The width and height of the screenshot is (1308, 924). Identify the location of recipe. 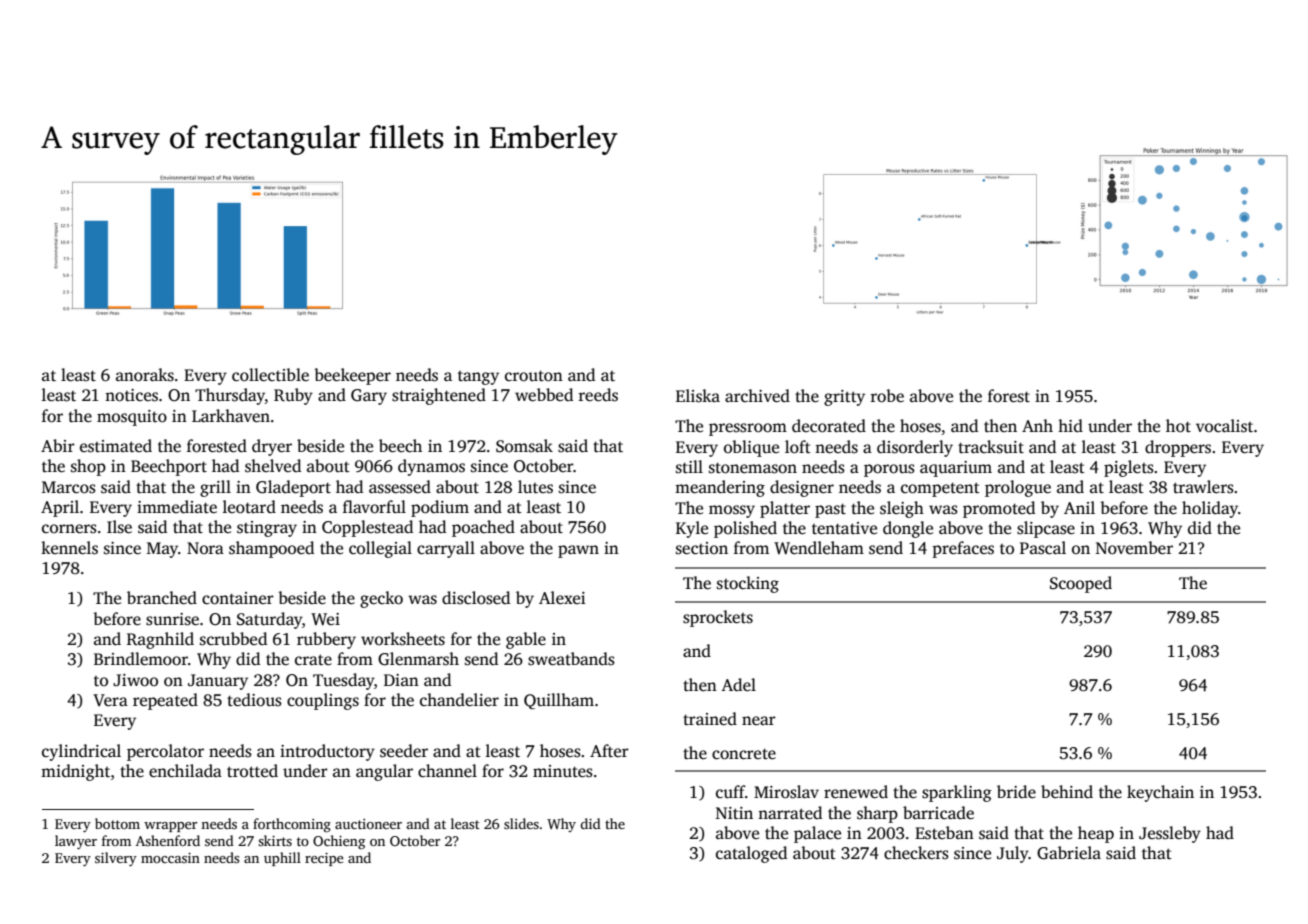
(324, 859).
